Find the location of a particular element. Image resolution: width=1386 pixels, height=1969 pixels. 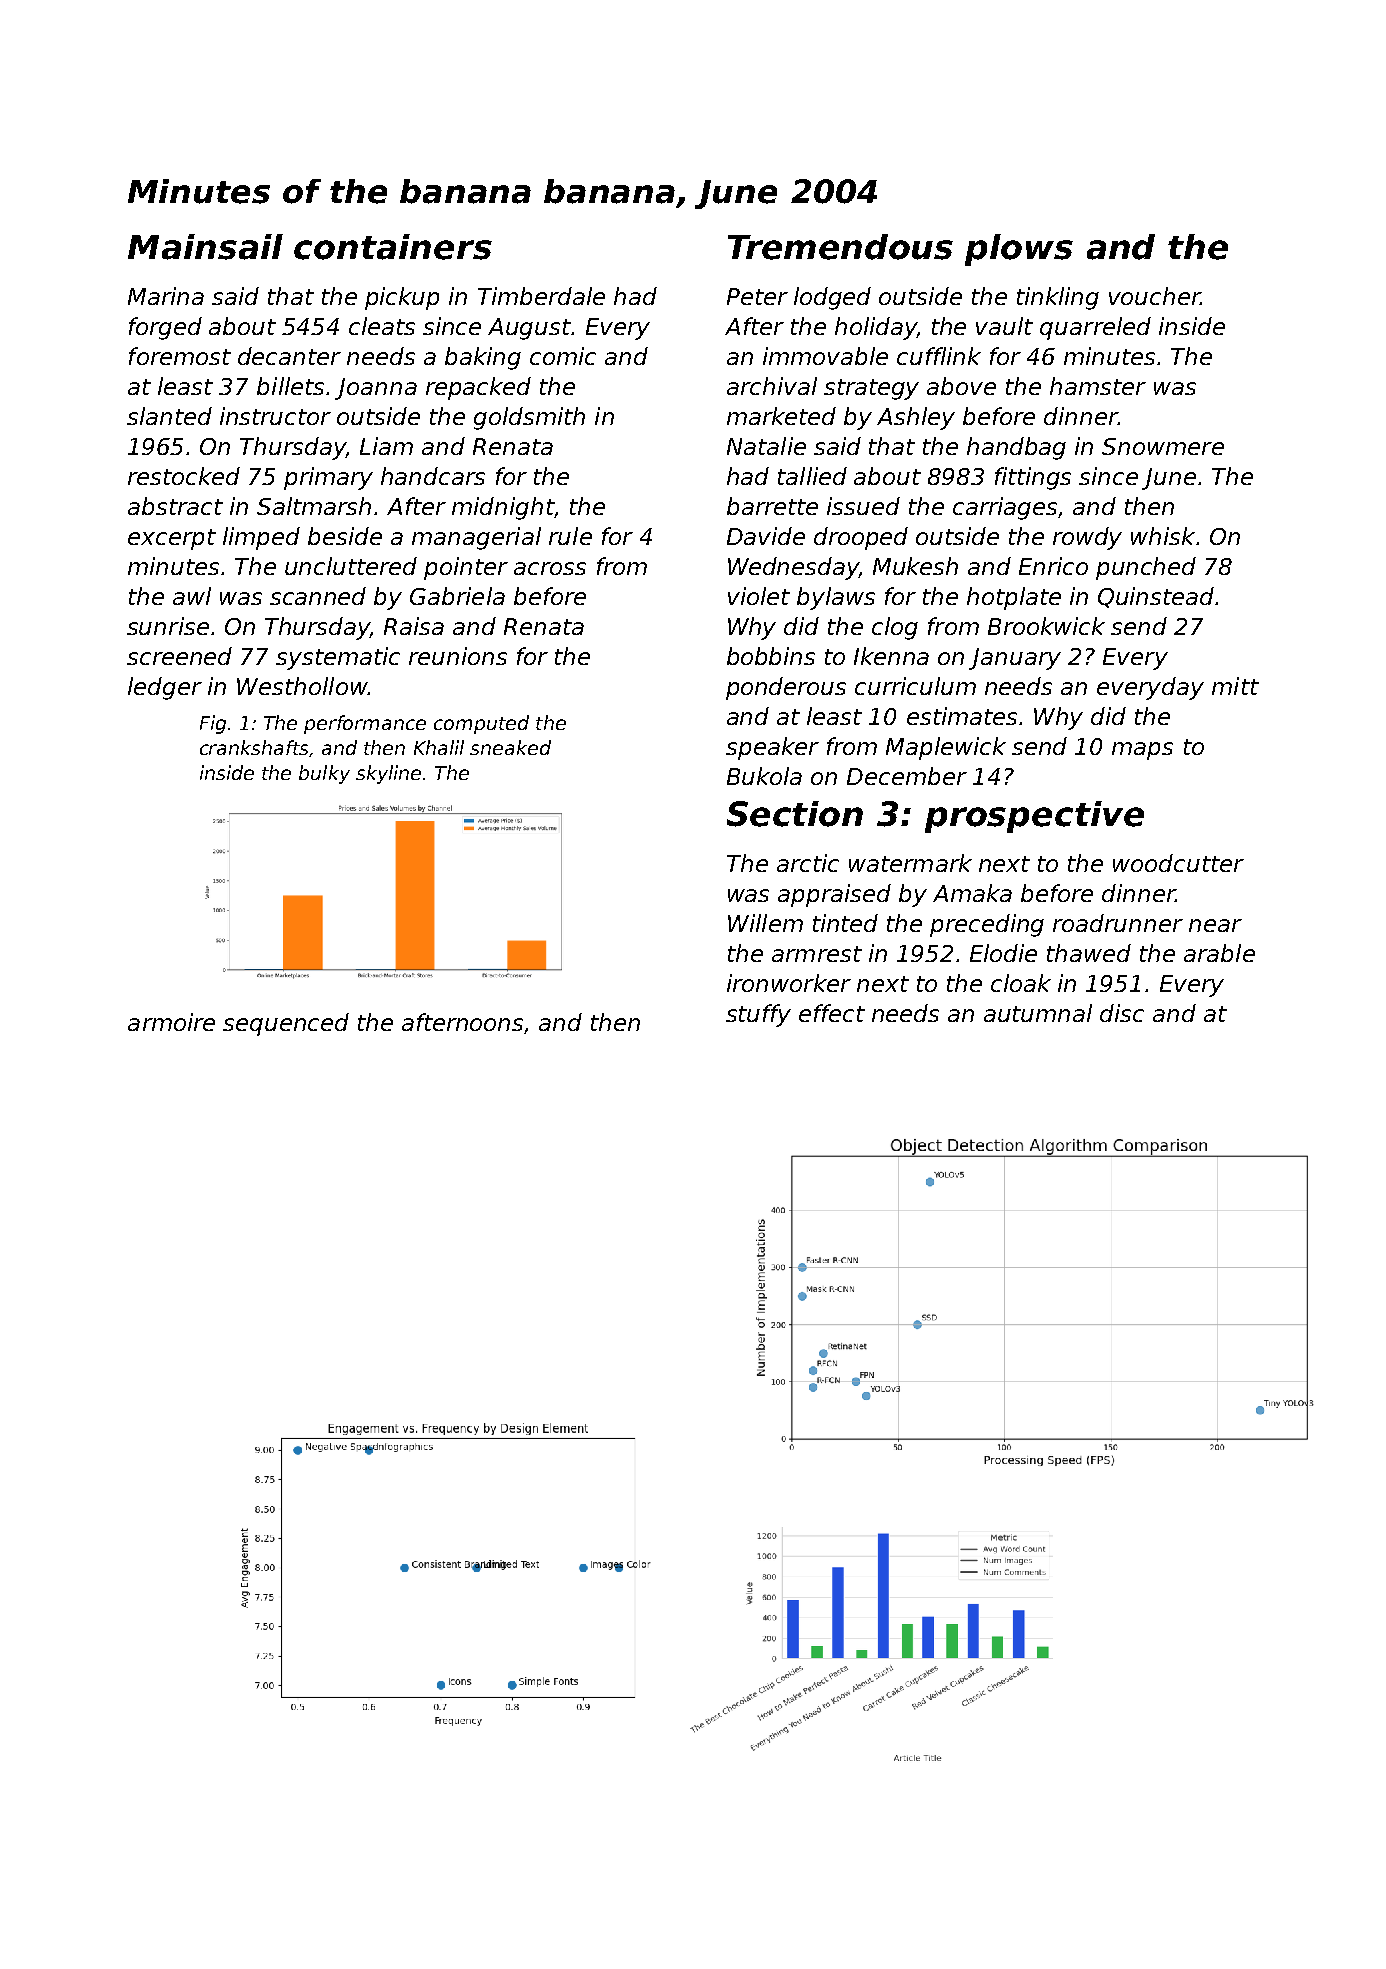

quarreled is located at coordinates (1095, 328).
